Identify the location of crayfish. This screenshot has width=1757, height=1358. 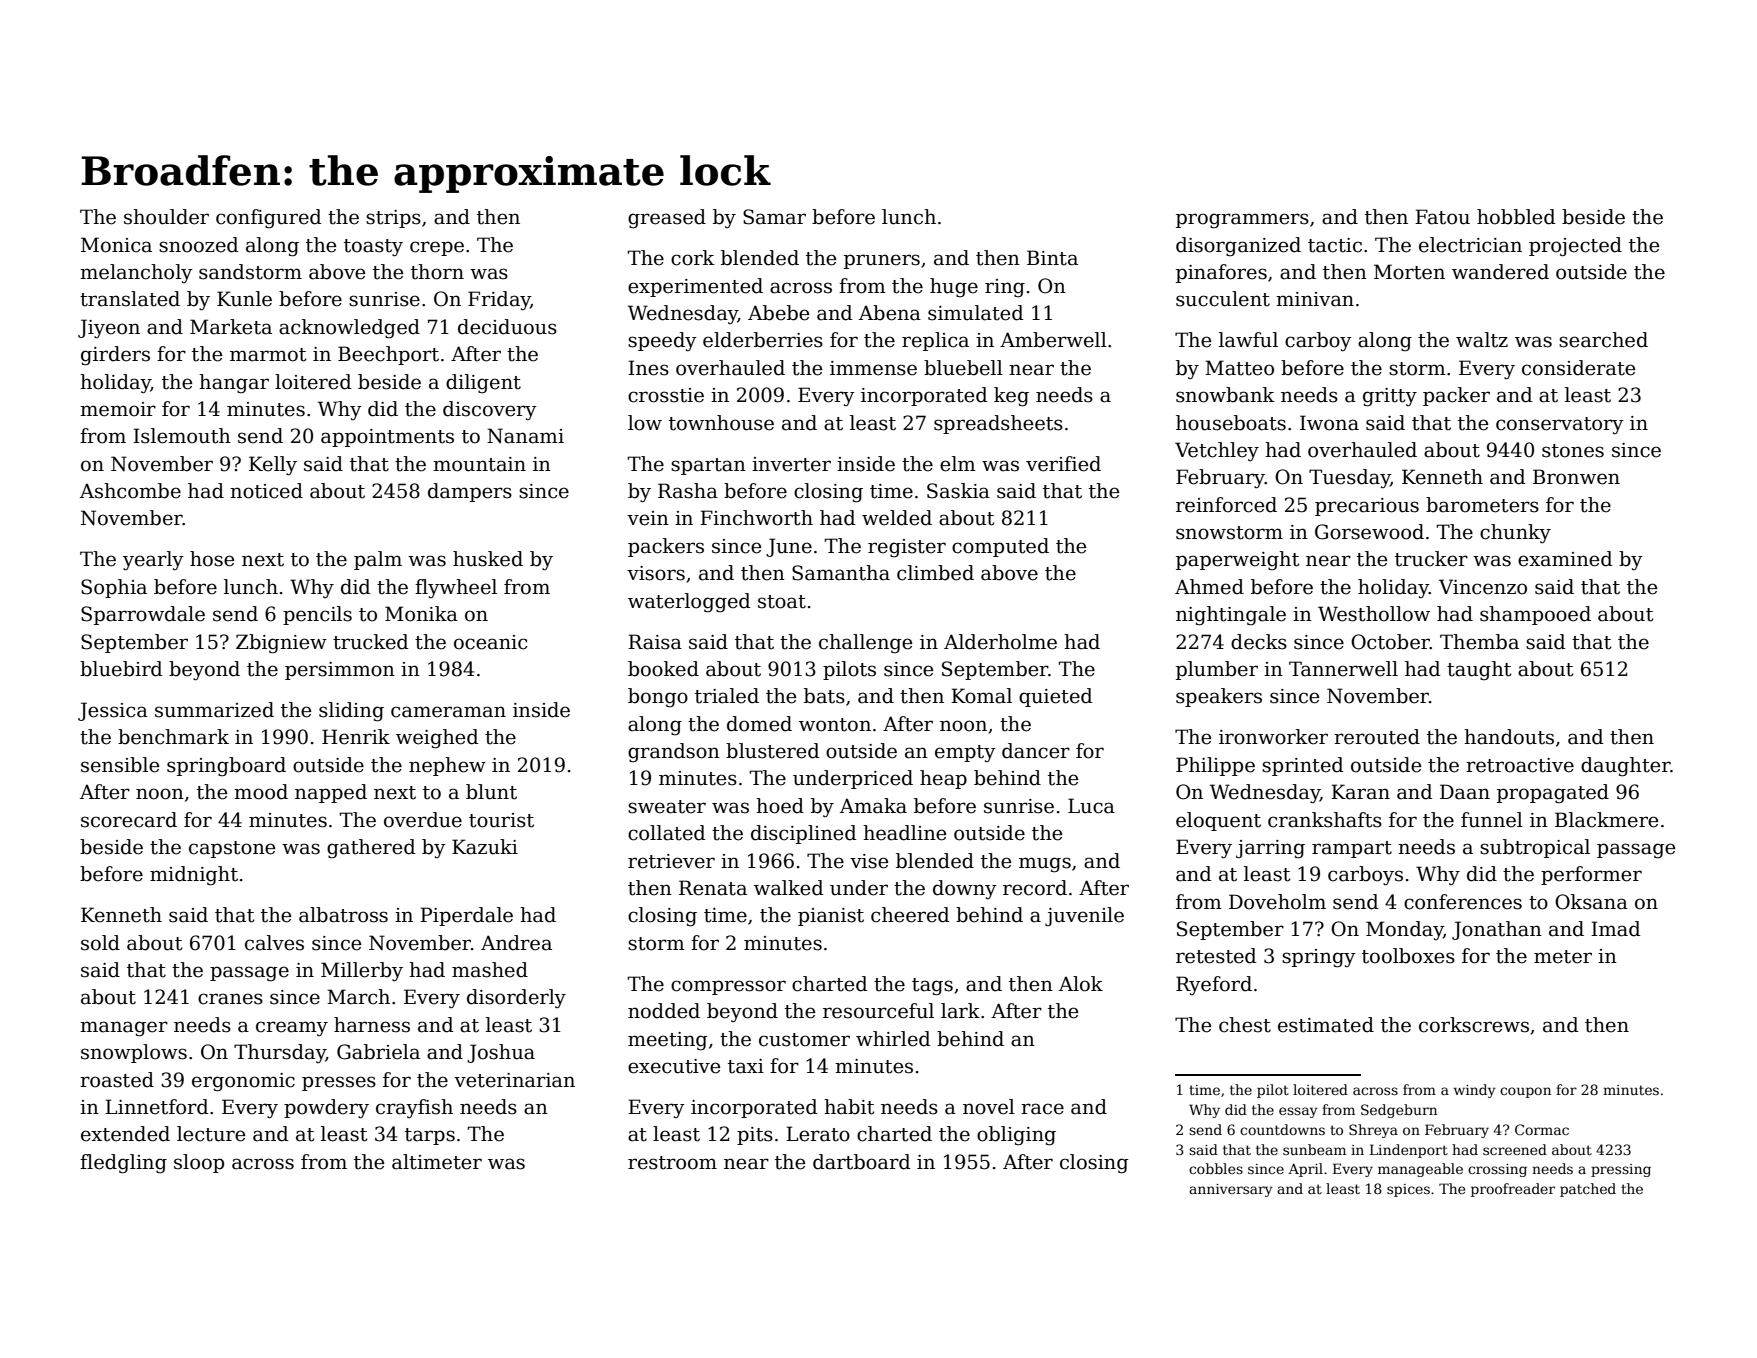
(414, 1108).
